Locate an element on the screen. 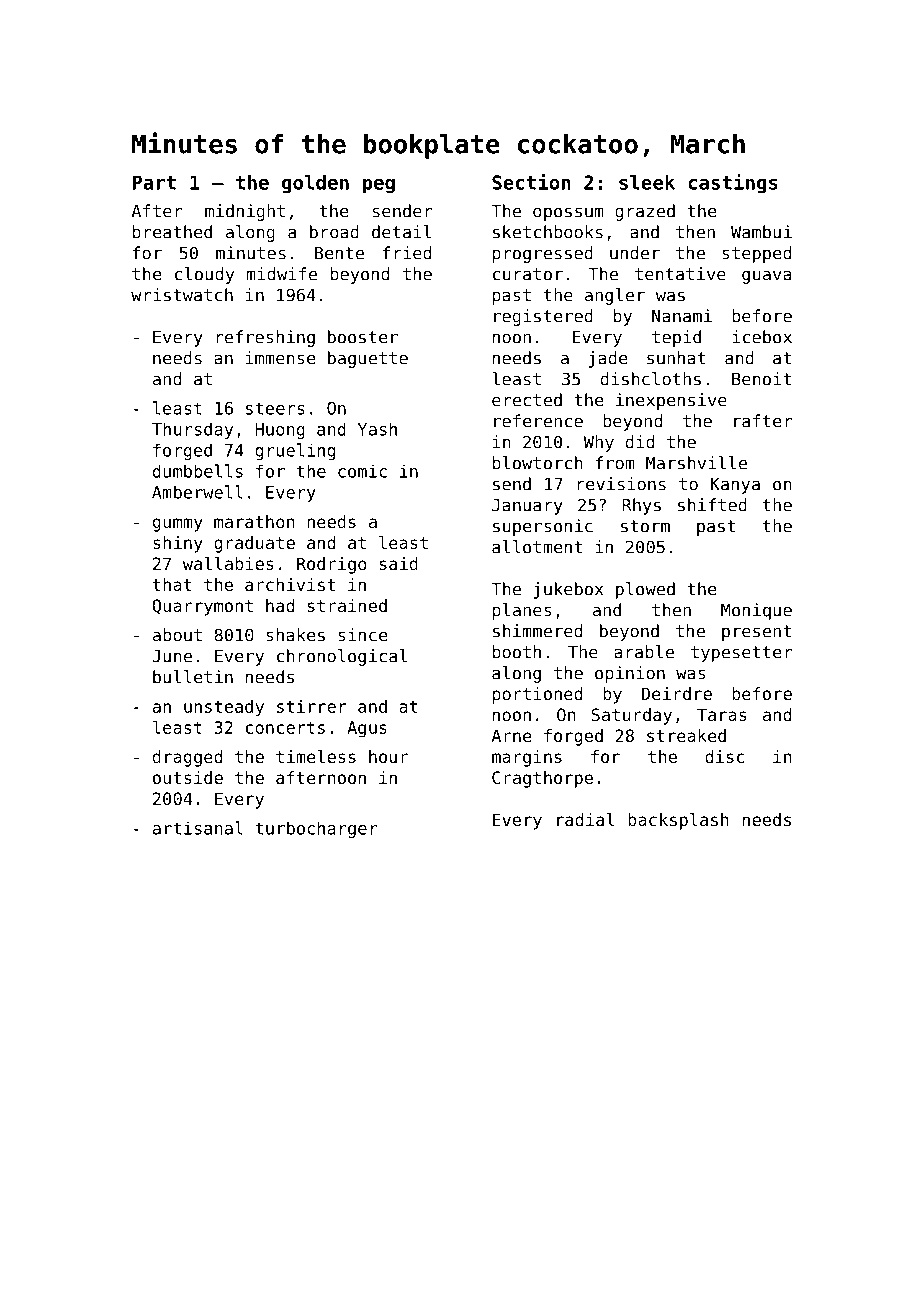 This screenshot has width=924, height=1311. shiny is located at coordinates (178, 544).
